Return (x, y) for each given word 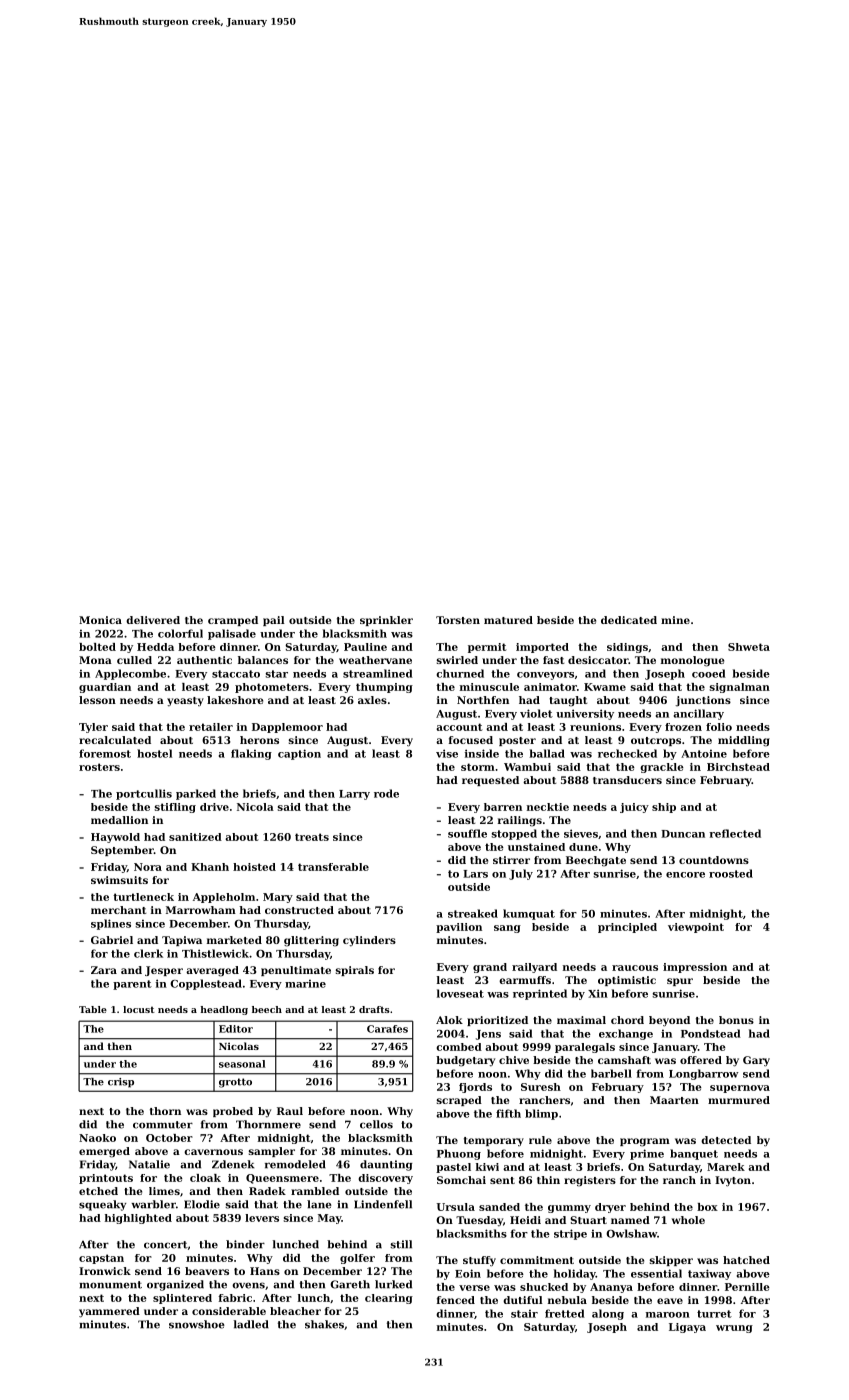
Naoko (97, 1138)
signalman (740, 688)
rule (540, 1140)
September (122, 851)
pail (274, 621)
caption (299, 754)
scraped (459, 1101)
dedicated (629, 620)
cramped (233, 621)
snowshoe (197, 1324)
